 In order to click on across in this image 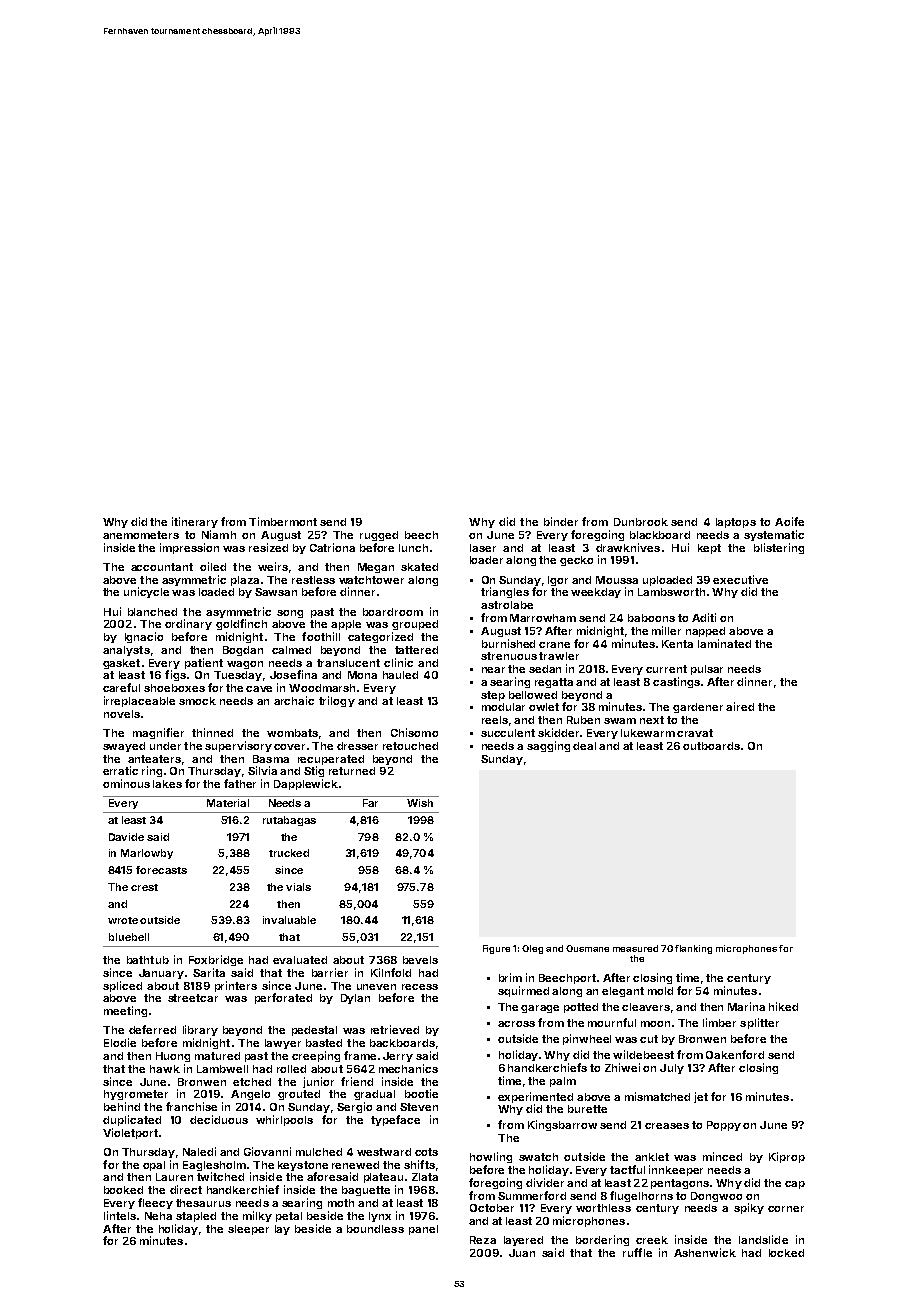, I will do `click(516, 1024)`.
